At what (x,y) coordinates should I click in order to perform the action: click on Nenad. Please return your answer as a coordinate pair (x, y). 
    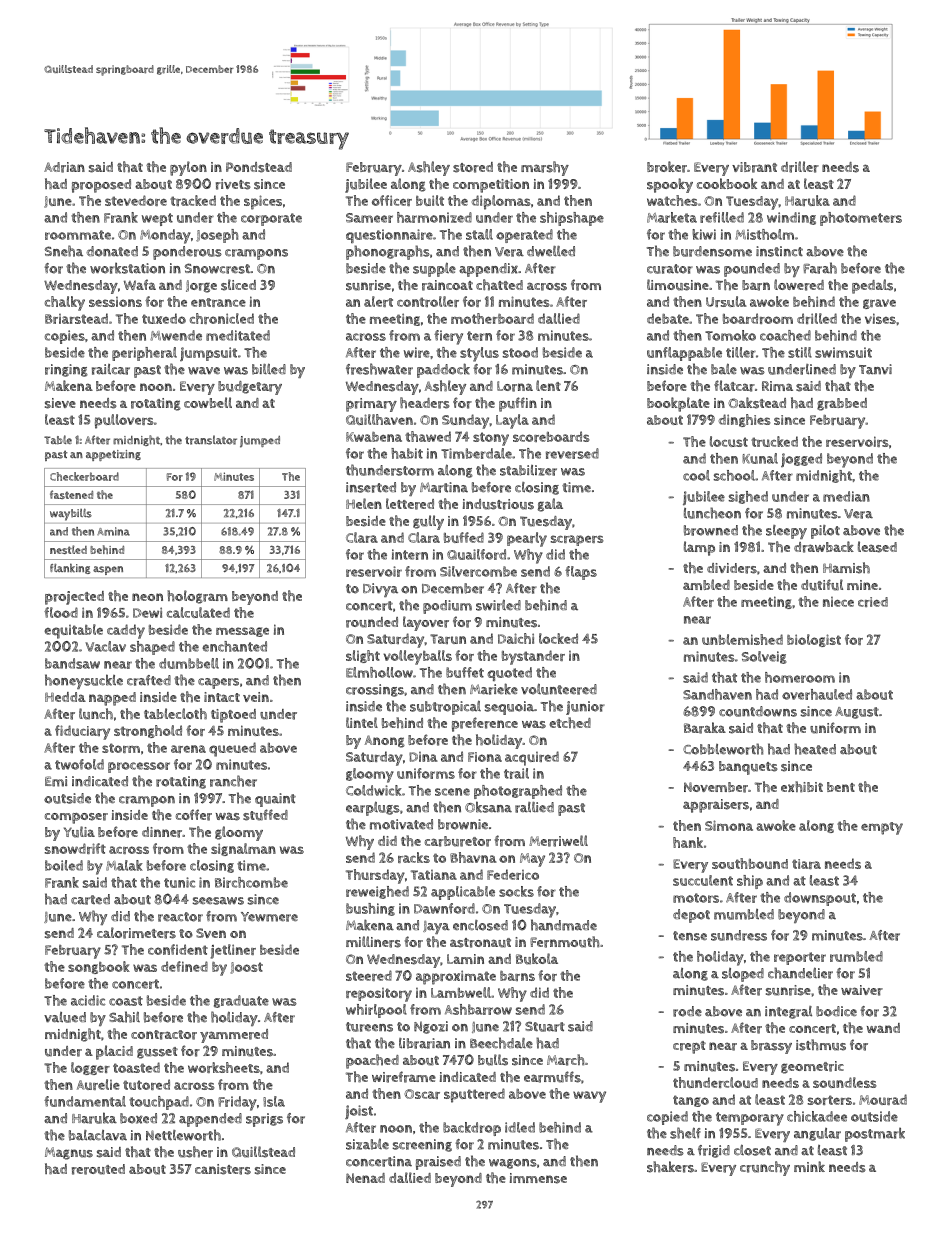
    Looking at the image, I should click on (365, 1178).
